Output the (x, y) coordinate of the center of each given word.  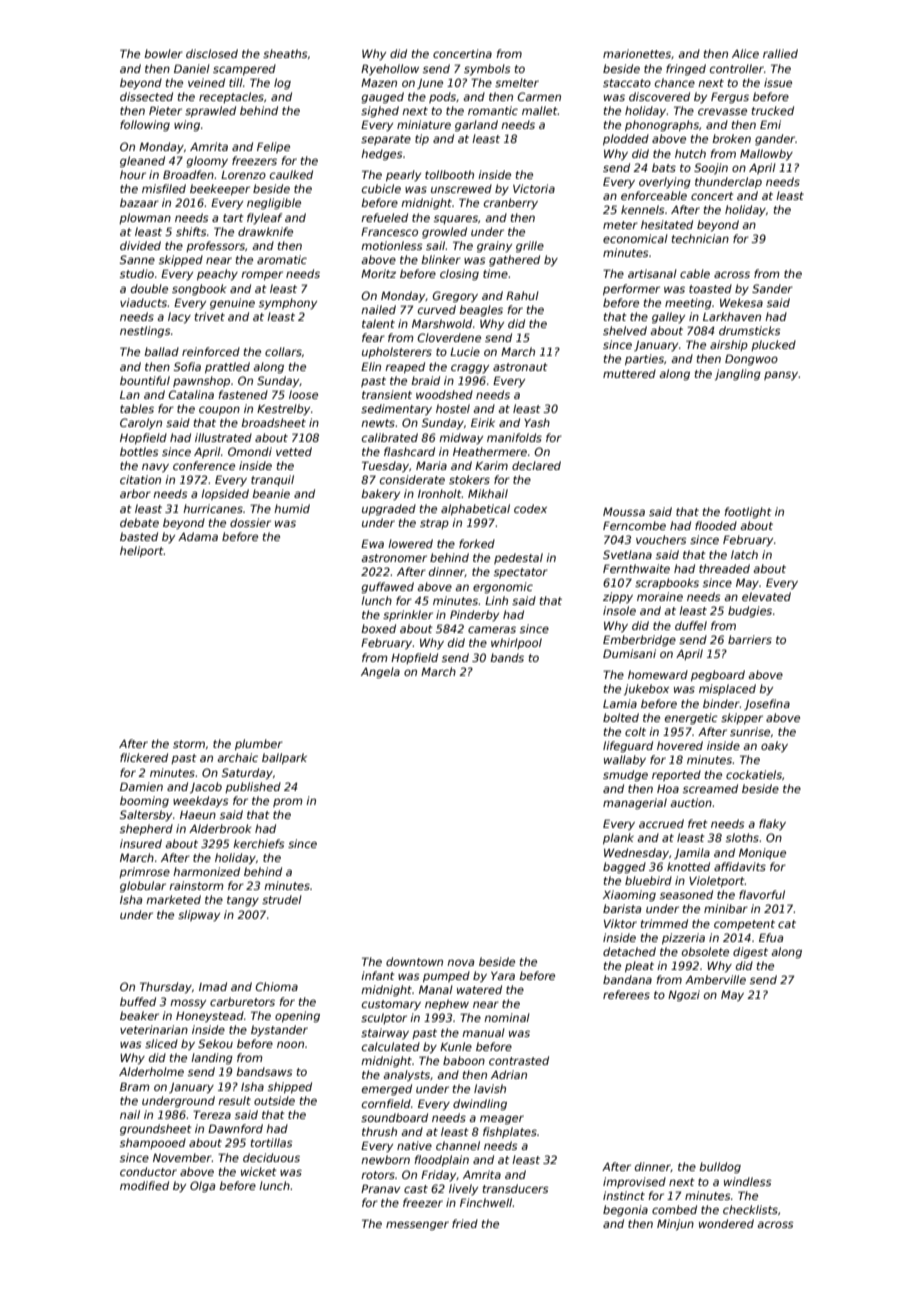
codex (530, 508)
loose (303, 394)
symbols (487, 70)
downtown (414, 961)
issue (778, 82)
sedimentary (396, 410)
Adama (198, 536)
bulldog (720, 1168)
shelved (625, 330)
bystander (279, 1030)
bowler (163, 53)
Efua (771, 937)
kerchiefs (259, 843)
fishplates (510, 1132)
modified (144, 1185)
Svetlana (627, 554)
